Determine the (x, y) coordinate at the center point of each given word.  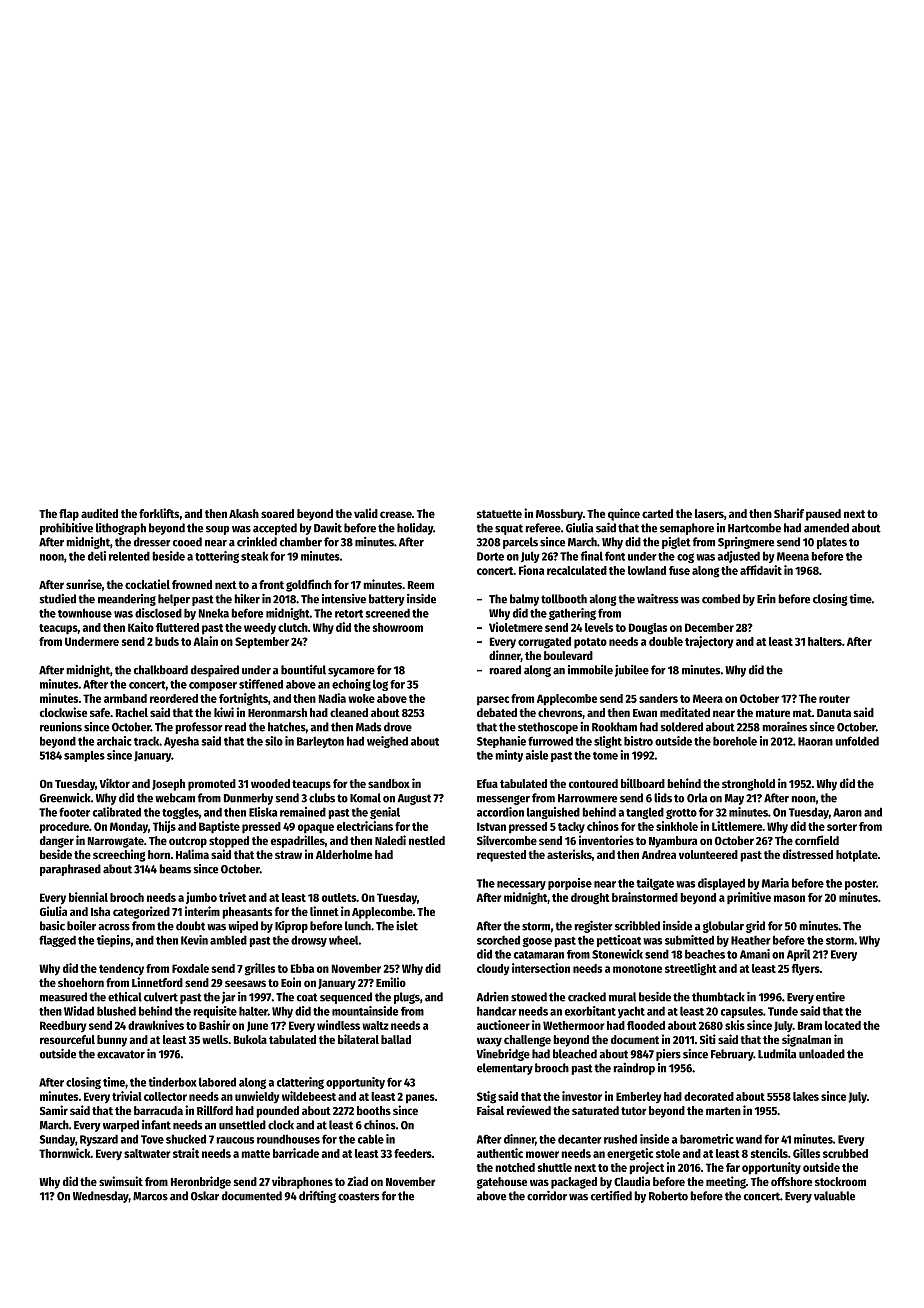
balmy (524, 600)
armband (125, 698)
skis (735, 1025)
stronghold (748, 785)
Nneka (214, 613)
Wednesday (101, 1197)
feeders (413, 1153)
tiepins (114, 941)
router (834, 699)
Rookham (614, 727)
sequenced (346, 998)
